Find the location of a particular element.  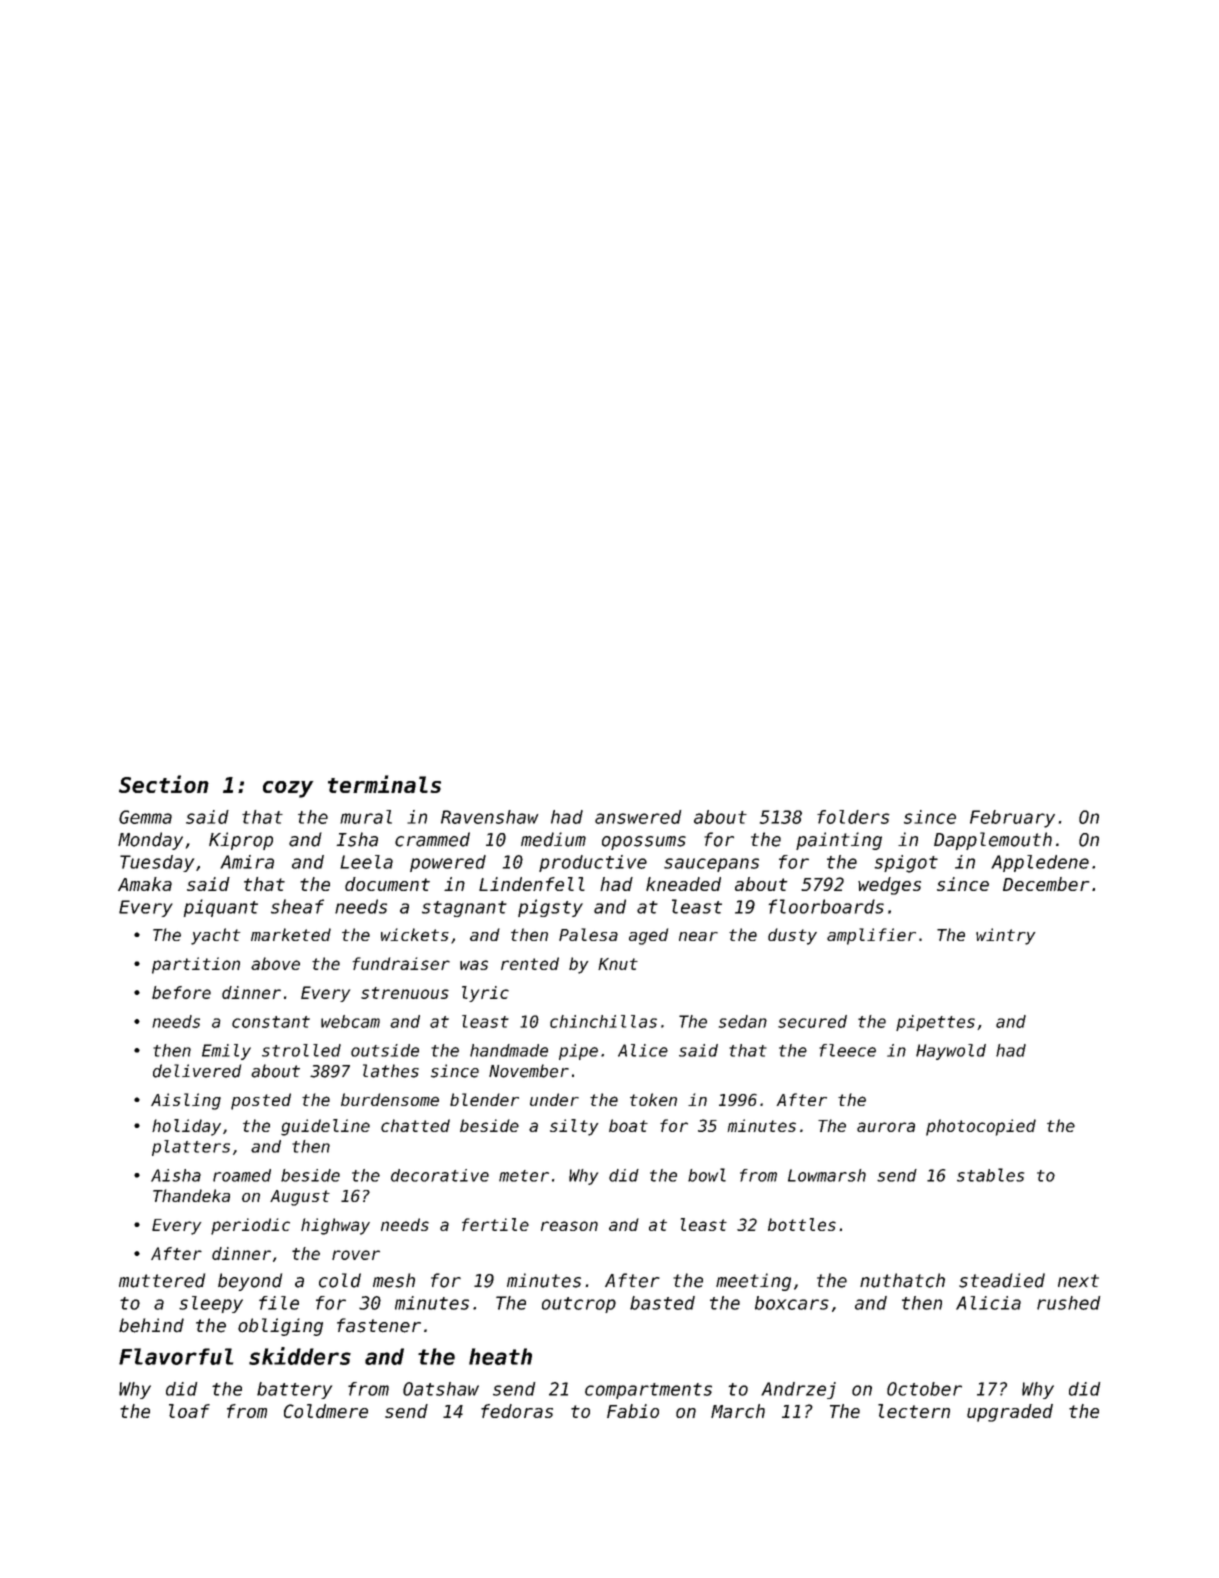

marketed is located at coordinates (291, 934).
